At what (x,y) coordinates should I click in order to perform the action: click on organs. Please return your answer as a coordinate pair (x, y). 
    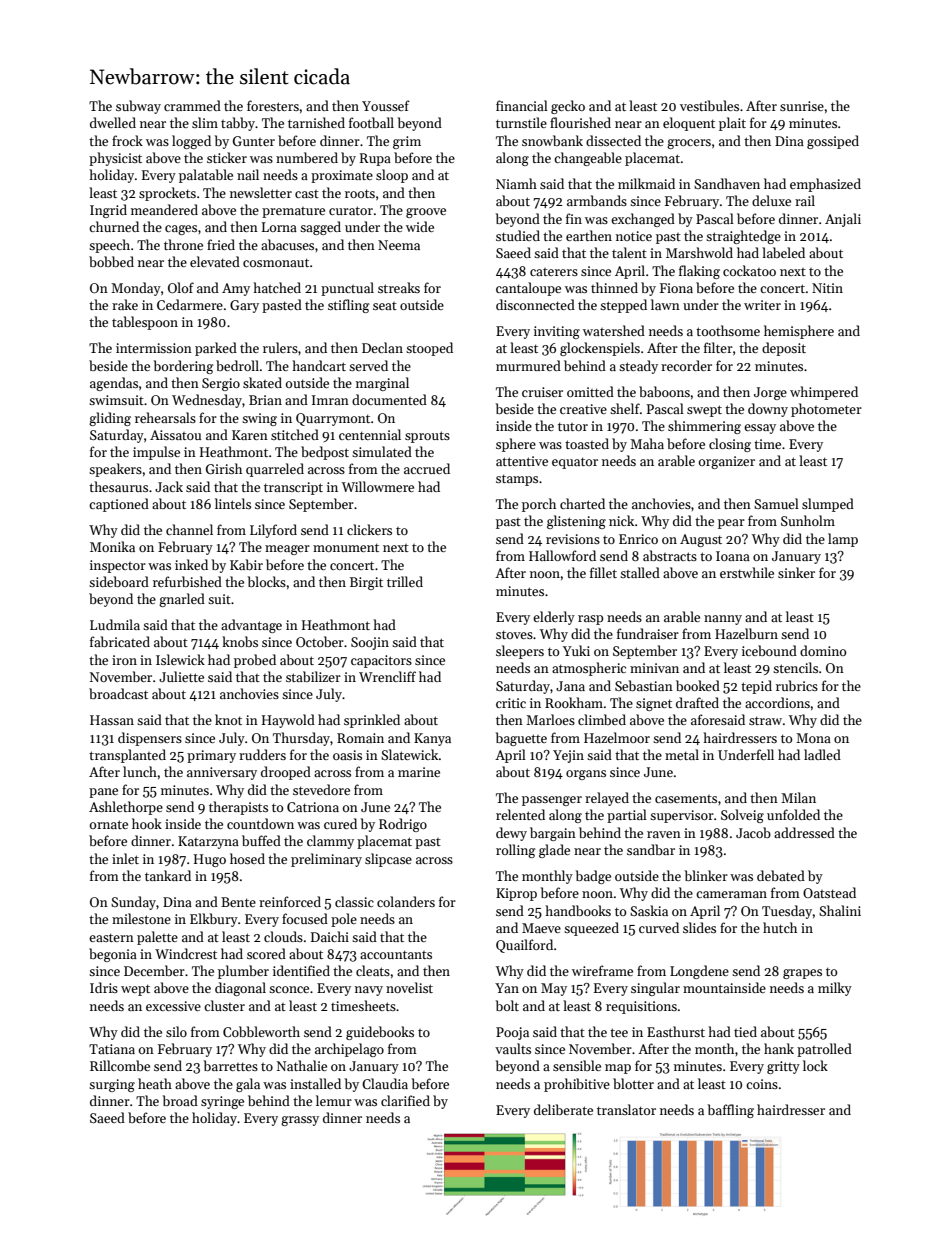
    Looking at the image, I should click on (586, 775).
